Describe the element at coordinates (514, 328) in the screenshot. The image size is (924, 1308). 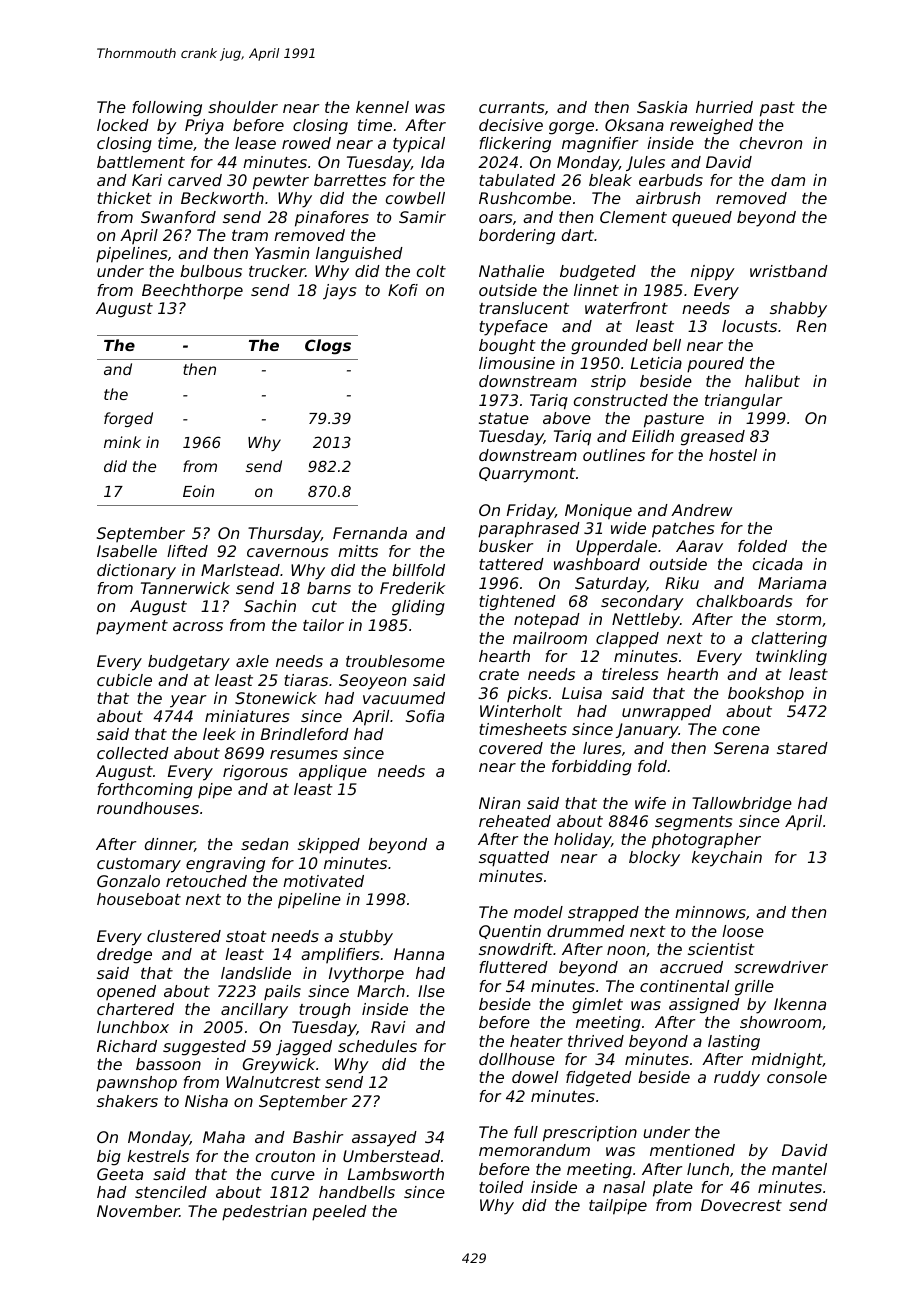
I see `typeface` at that location.
